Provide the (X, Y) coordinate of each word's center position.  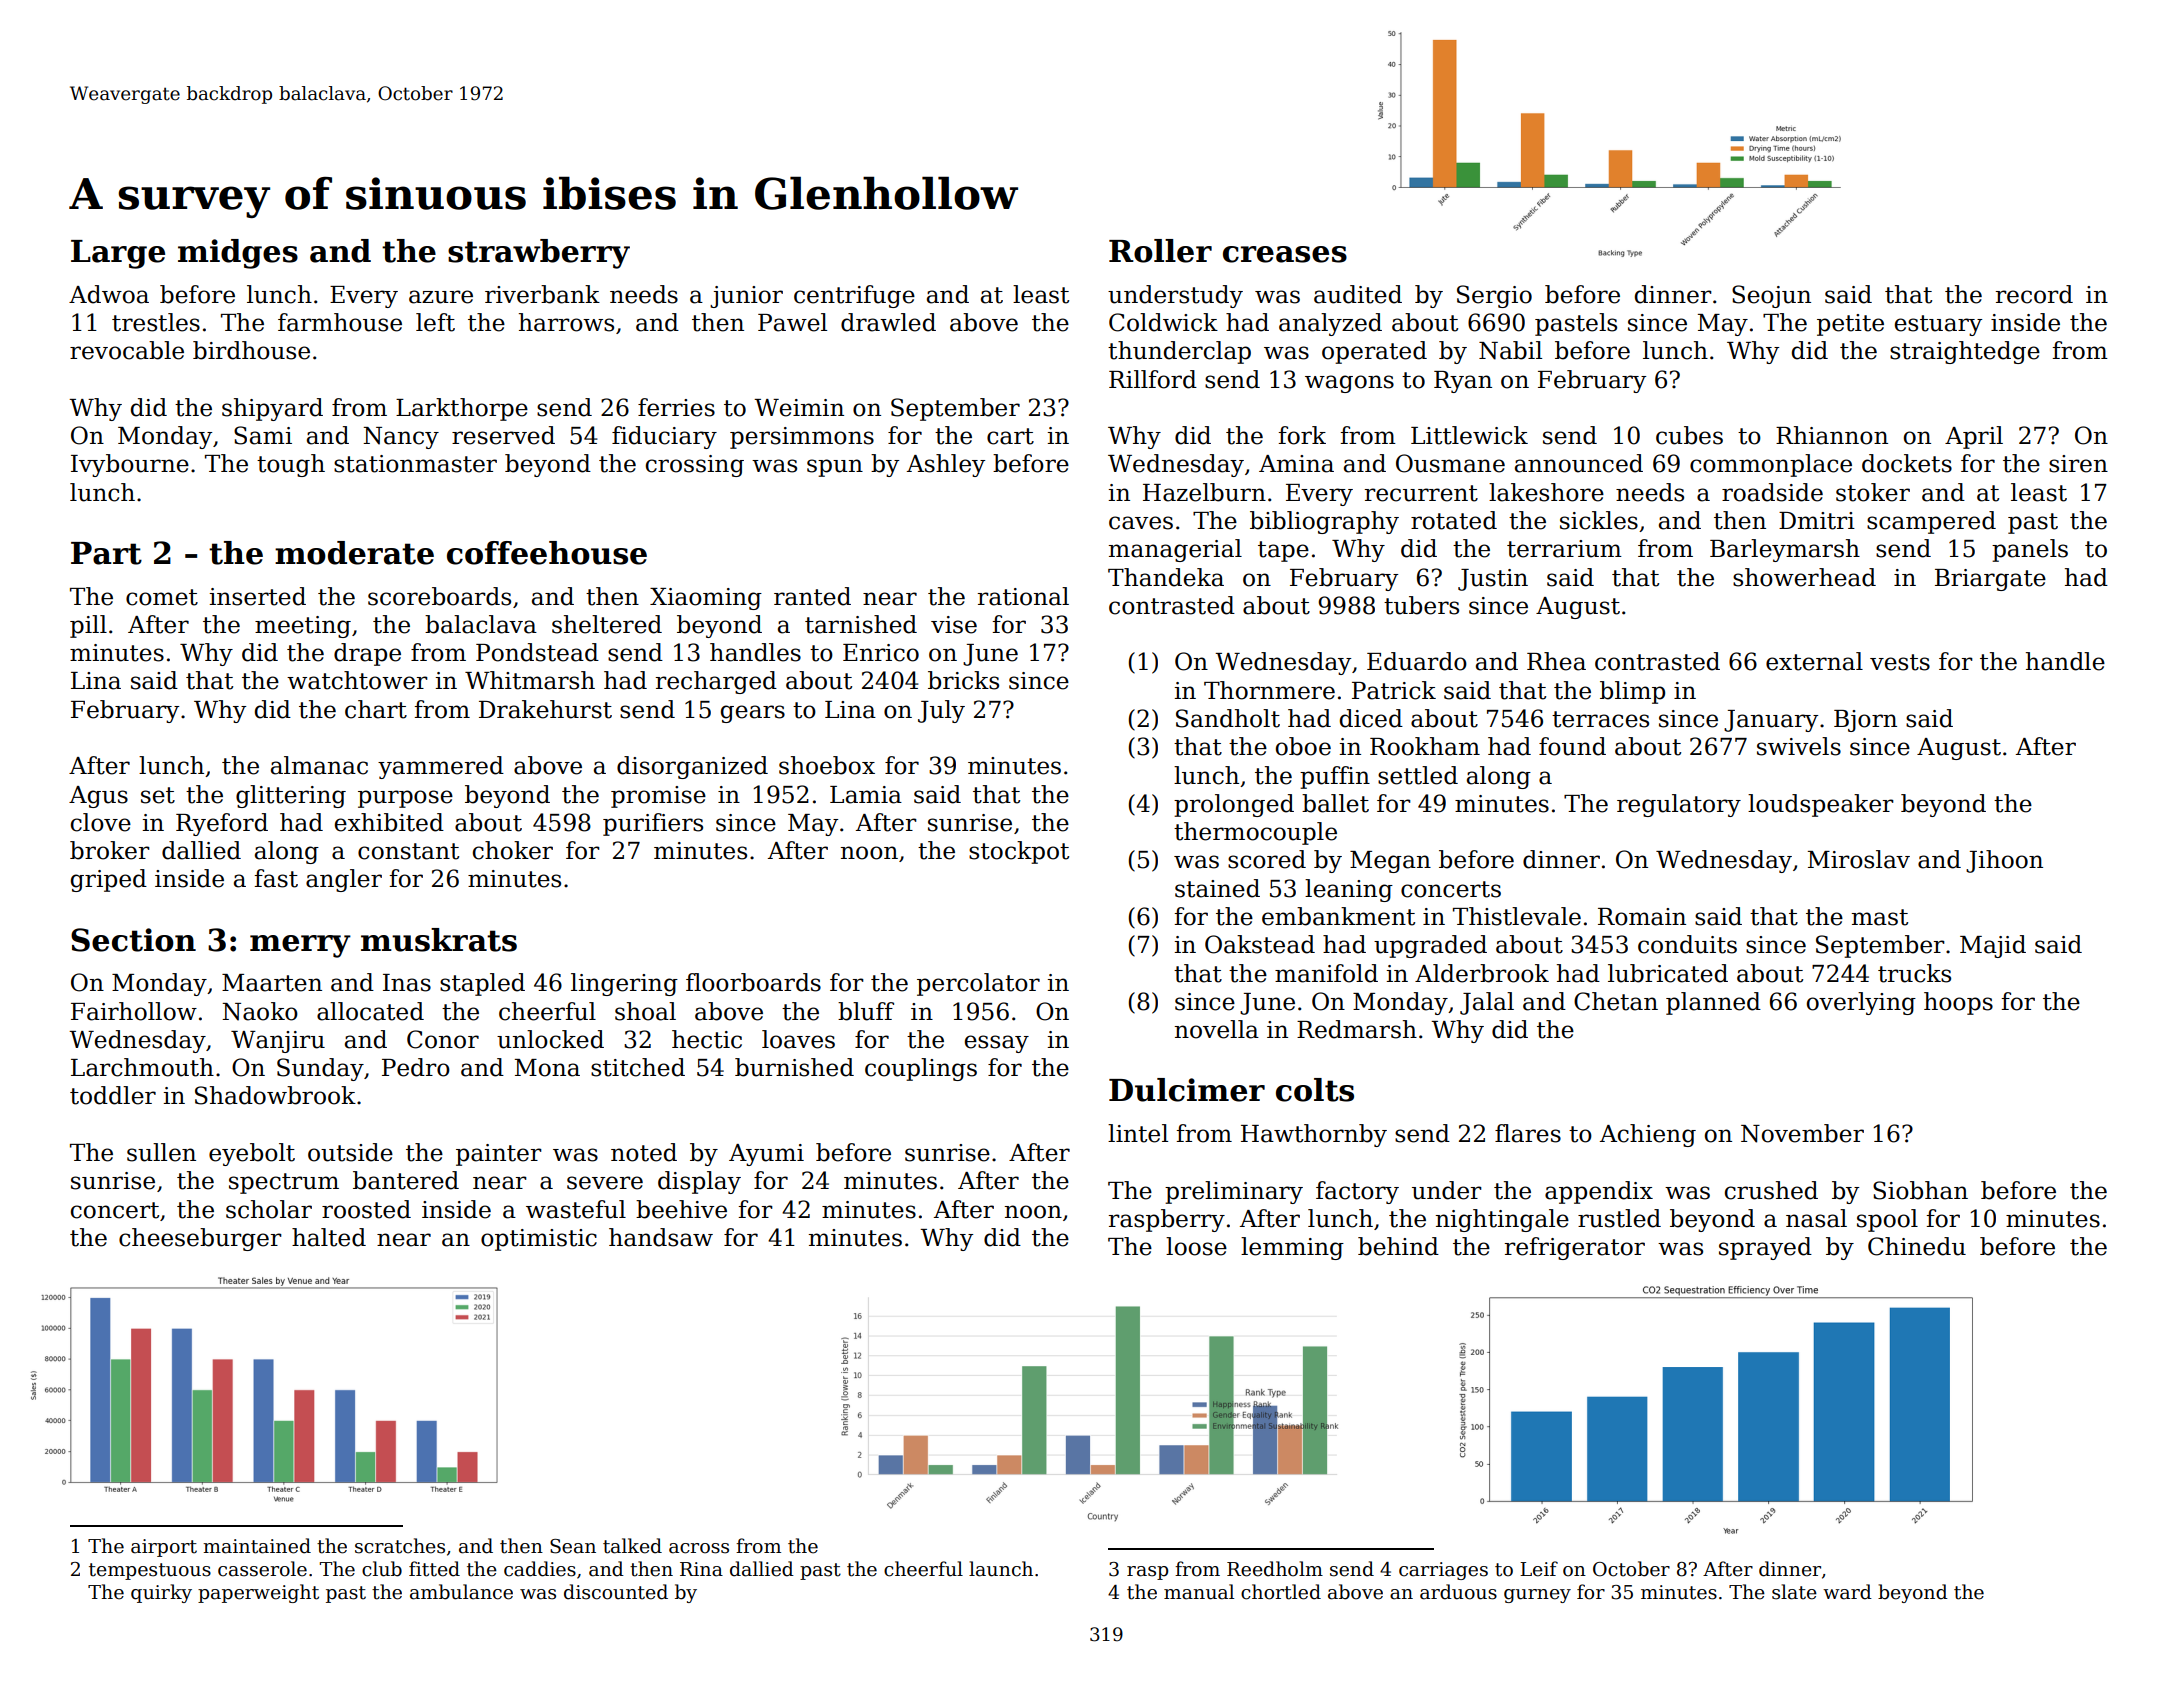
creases (1285, 254)
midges (238, 254)
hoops (1958, 1003)
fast (276, 878)
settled (1418, 775)
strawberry (539, 254)
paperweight (258, 1593)
